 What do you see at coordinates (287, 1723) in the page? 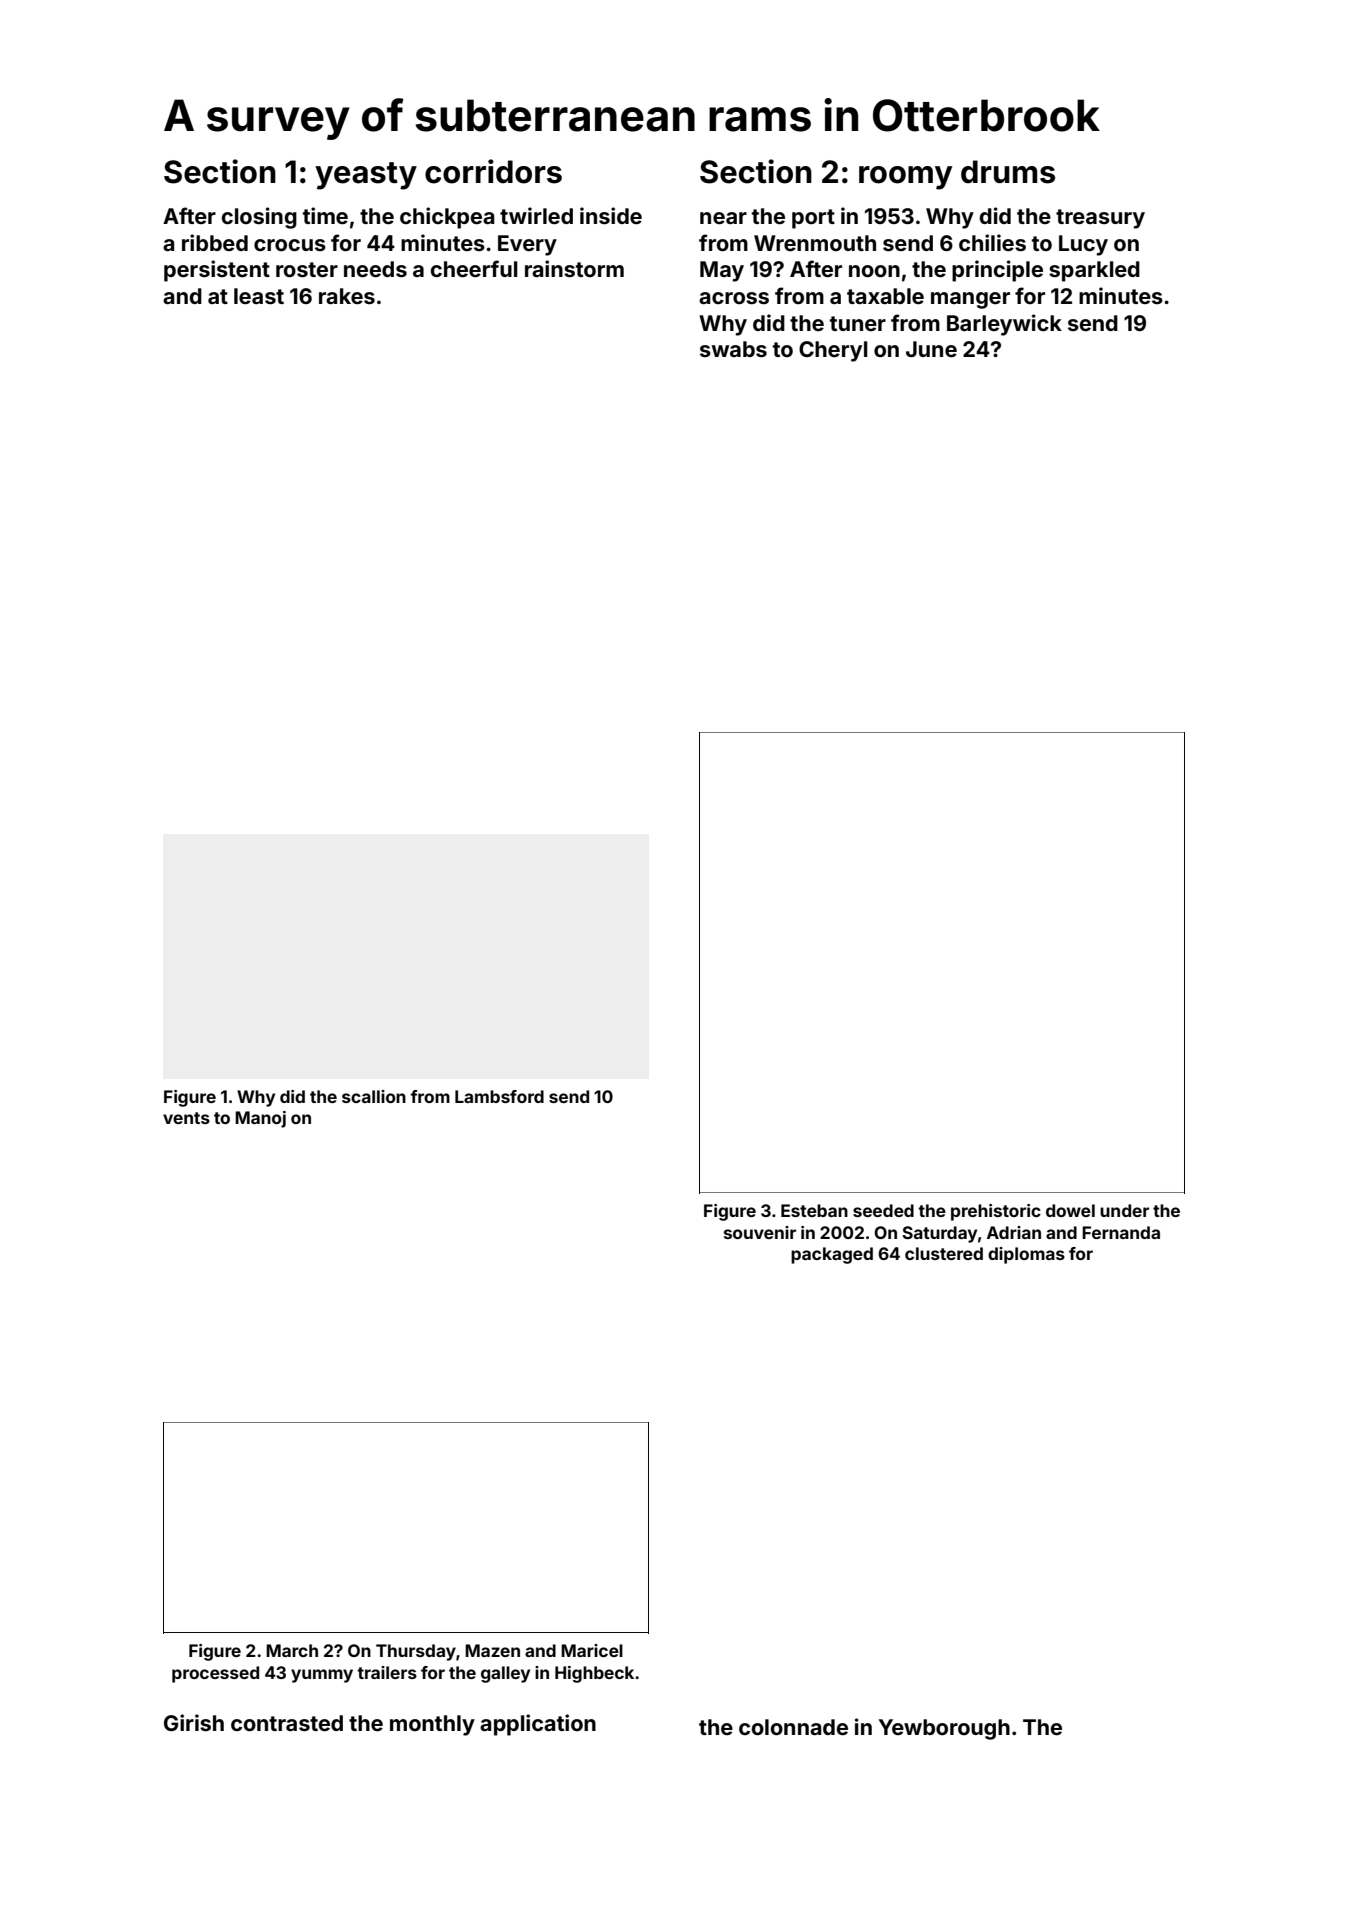
I see `contrasted` at bounding box center [287, 1723].
